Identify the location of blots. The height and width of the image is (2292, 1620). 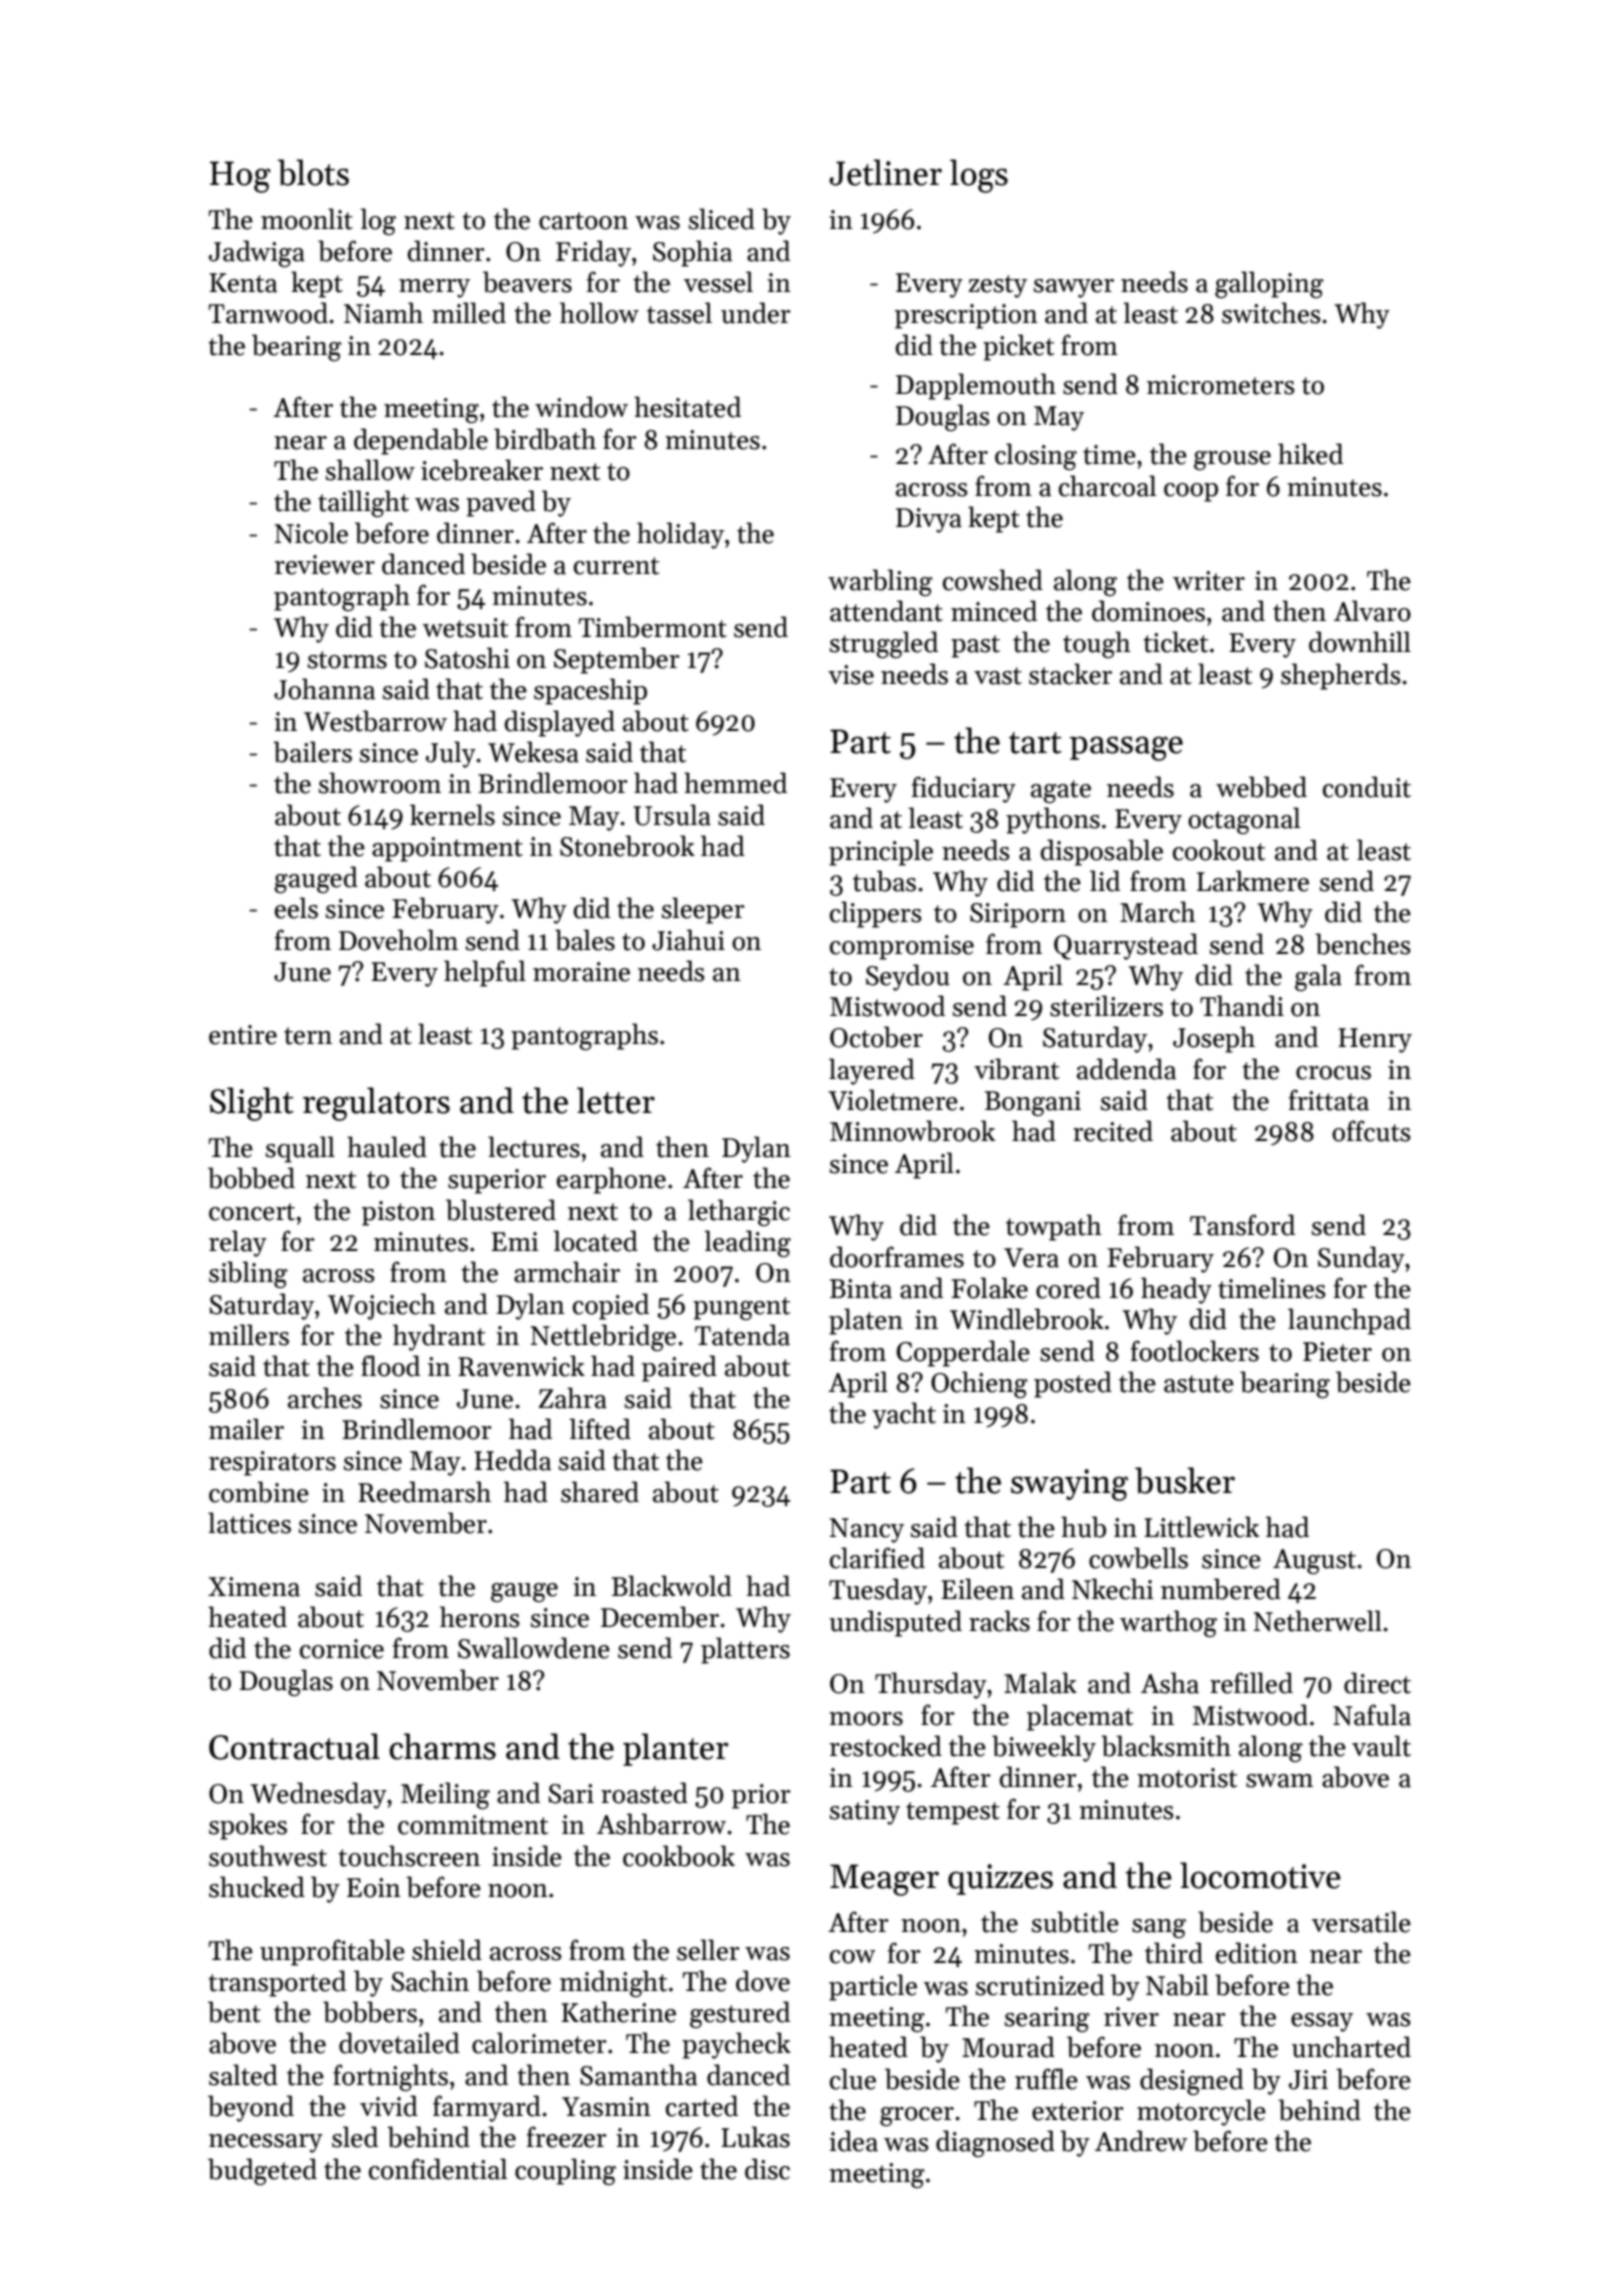
(313, 172).
